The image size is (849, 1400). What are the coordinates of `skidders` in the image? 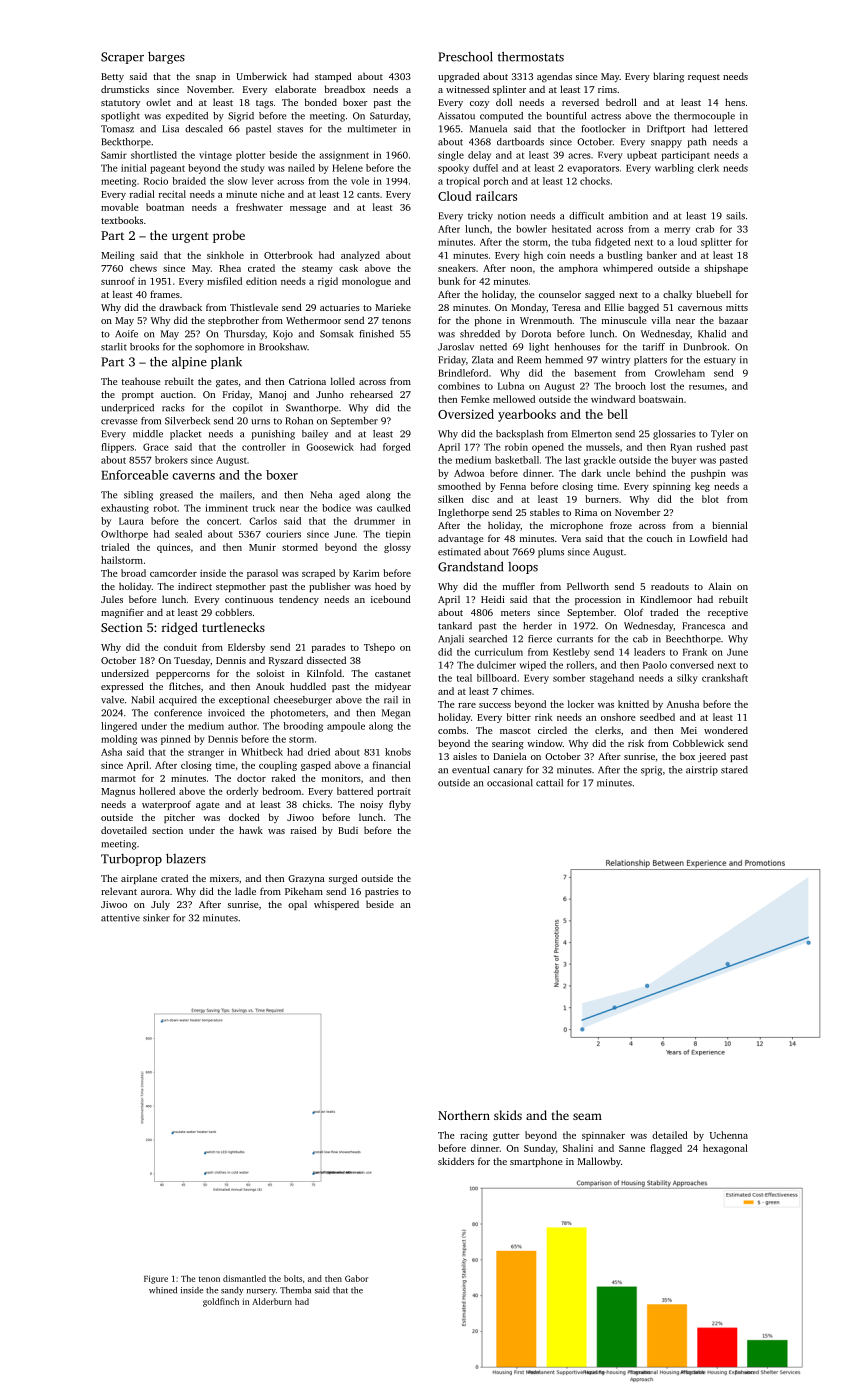 It's located at (456, 1161).
